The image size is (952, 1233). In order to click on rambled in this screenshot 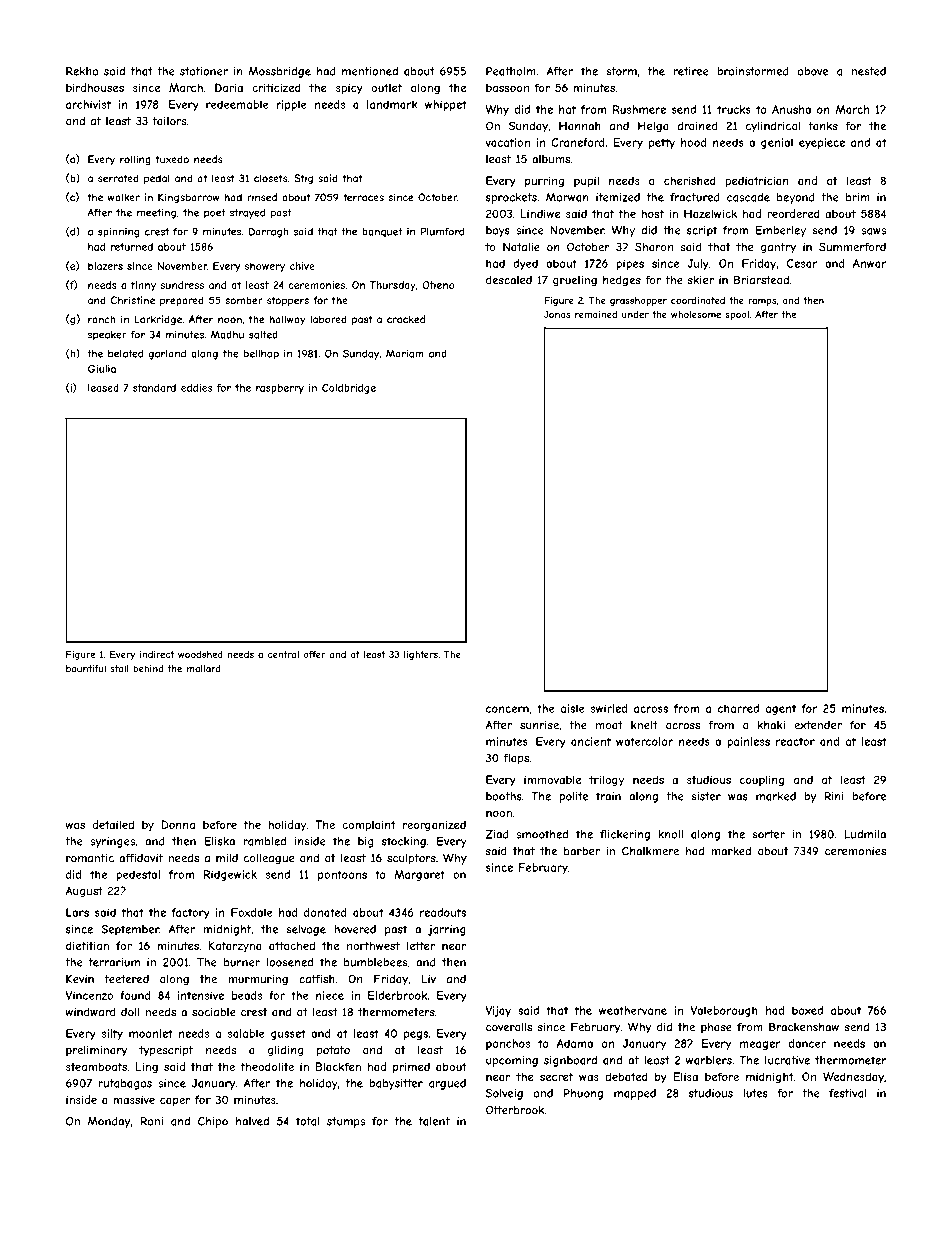, I will do `click(264, 841)`.
